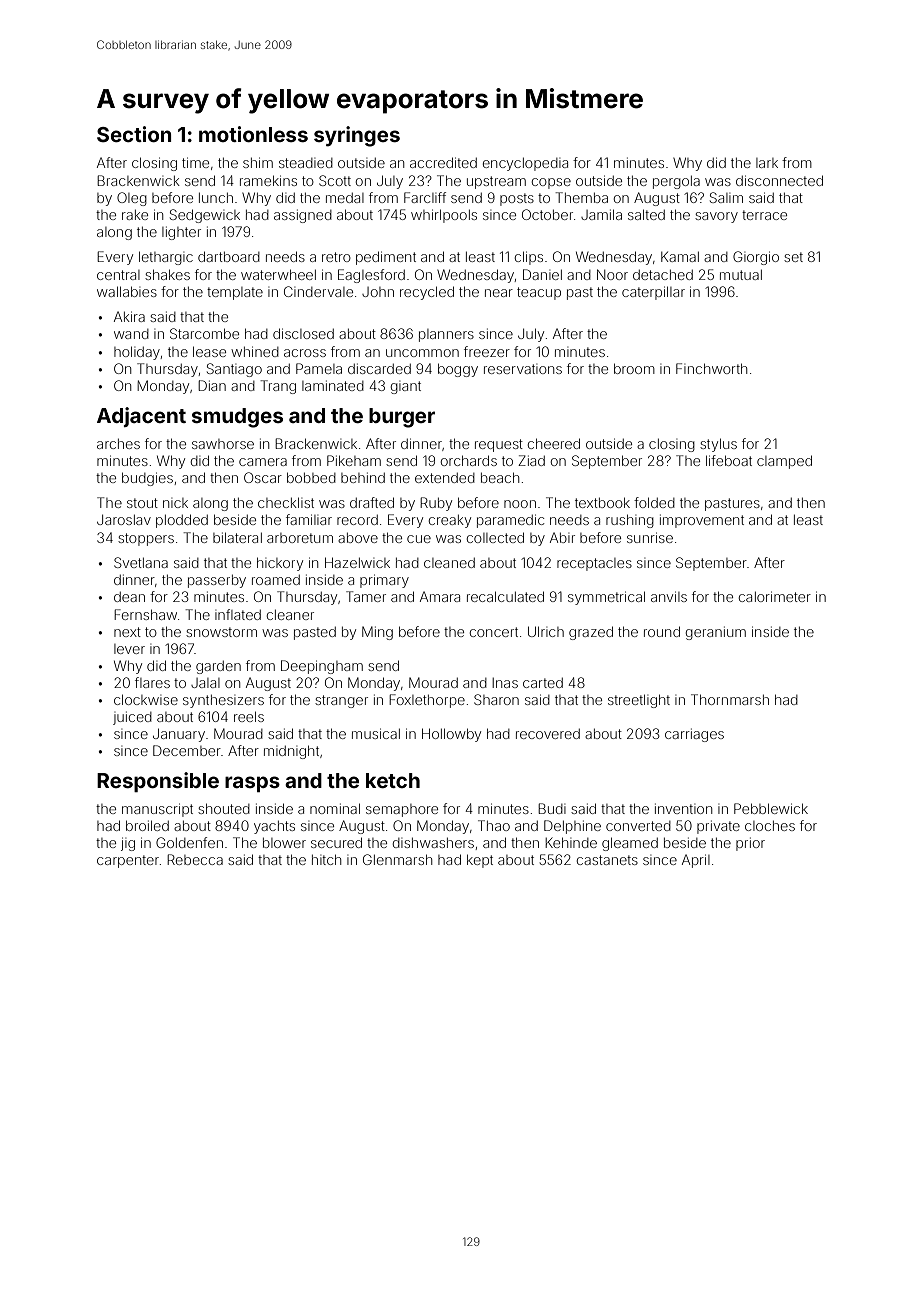 Image resolution: width=924 pixels, height=1314 pixels. I want to click on semaphore, so click(402, 810).
